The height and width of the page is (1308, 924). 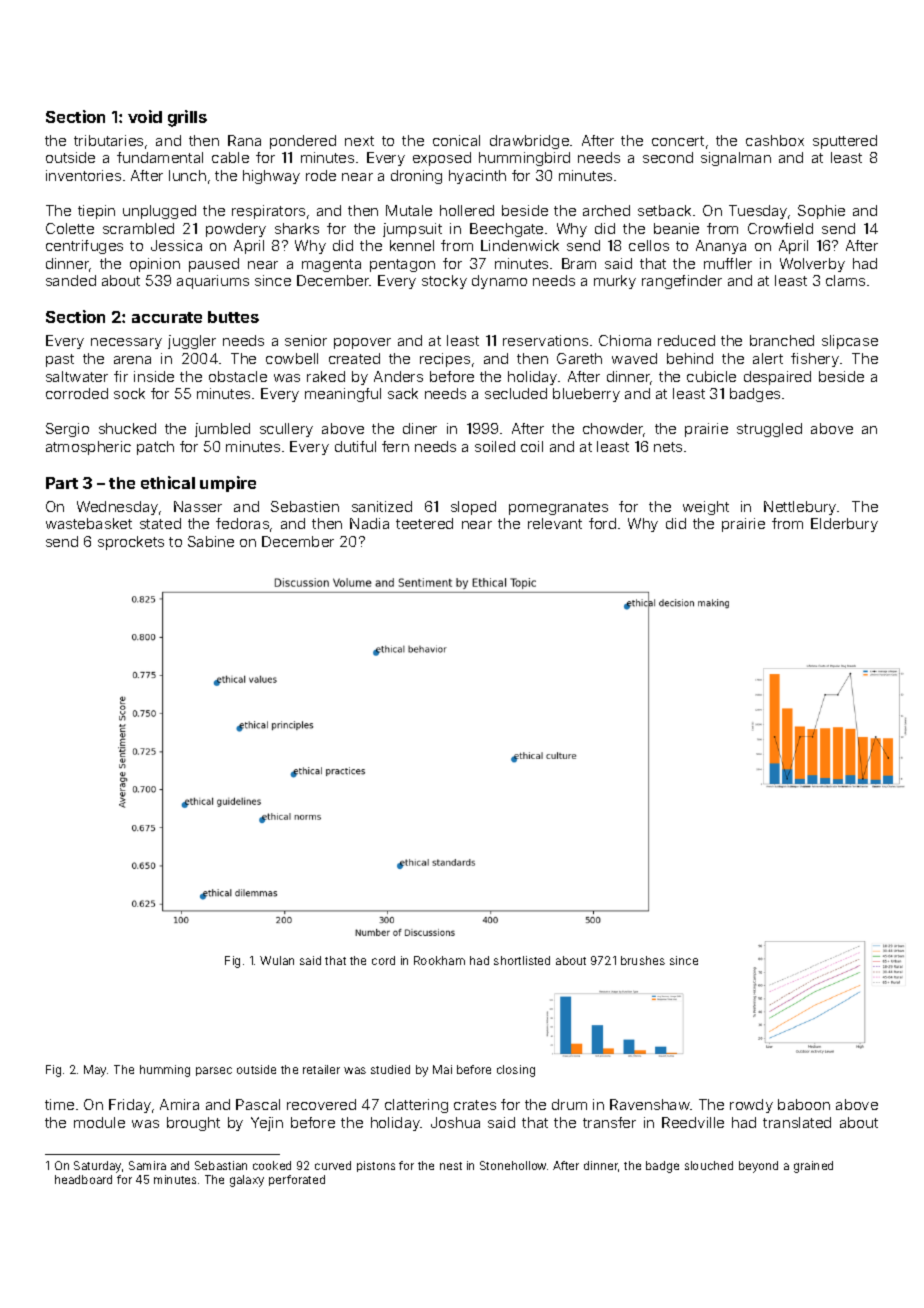 What do you see at coordinates (99, 1122) in the page?
I see `module` at bounding box center [99, 1122].
